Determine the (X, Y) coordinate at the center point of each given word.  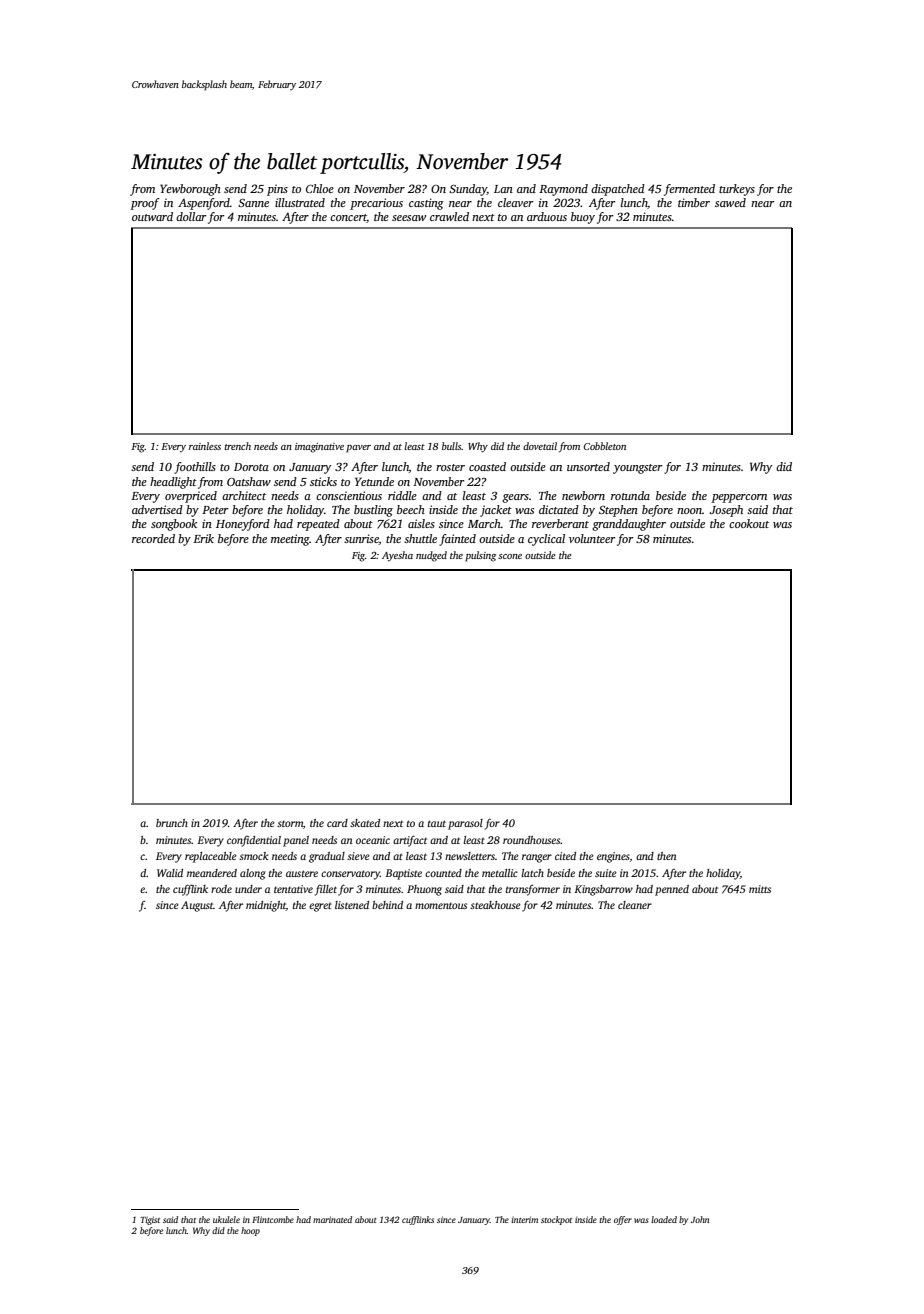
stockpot (556, 1220)
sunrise (361, 539)
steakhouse (495, 905)
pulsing (480, 556)
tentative (293, 889)
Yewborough (190, 190)
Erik (203, 538)
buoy (583, 218)
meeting (290, 540)
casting (426, 204)
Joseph (726, 511)
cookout (749, 523)
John (700, 1219)
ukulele (226, 1219)
